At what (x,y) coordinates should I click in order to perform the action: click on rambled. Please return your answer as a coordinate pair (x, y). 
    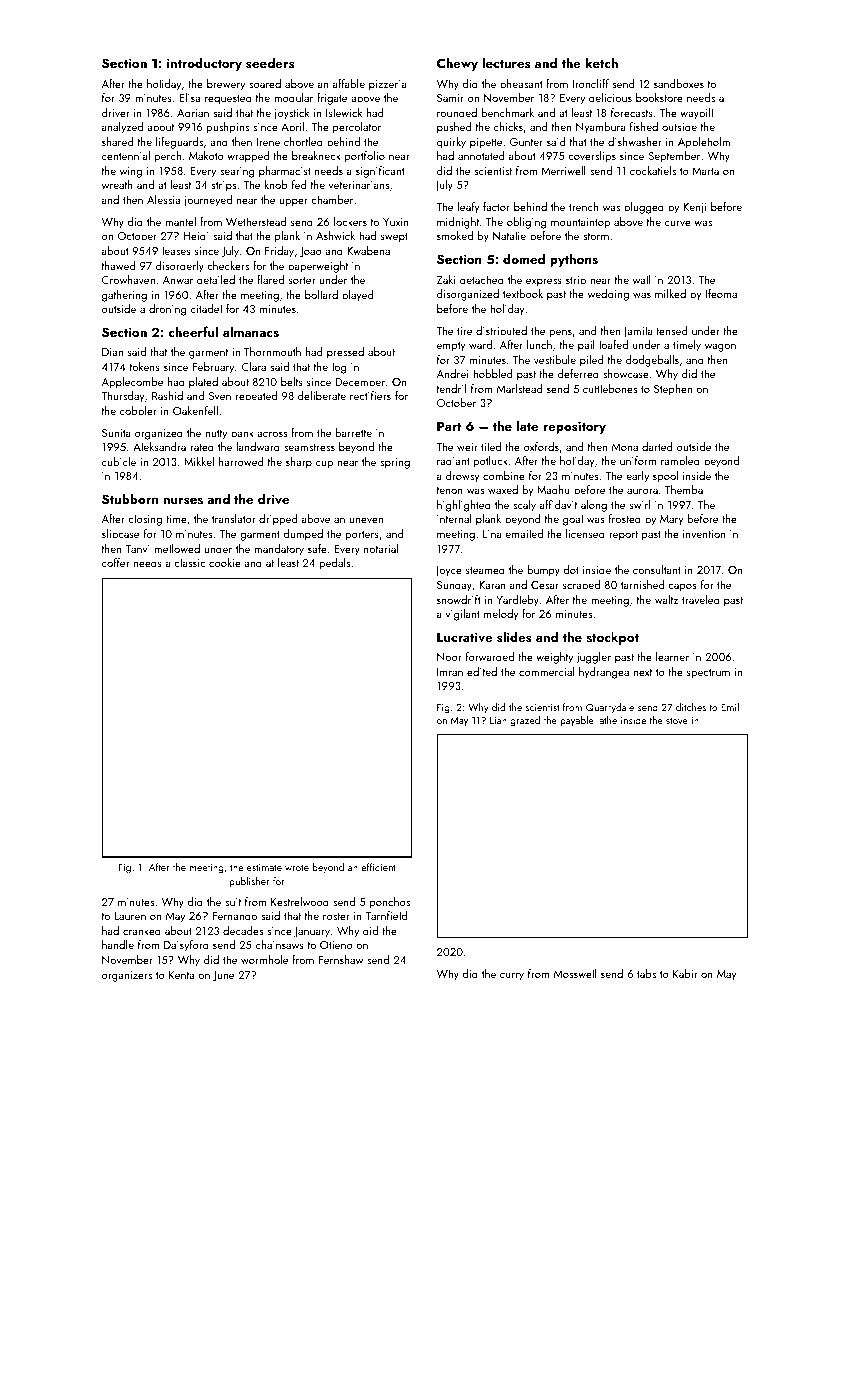
    Looking at the image, I should click on (680, 460).
